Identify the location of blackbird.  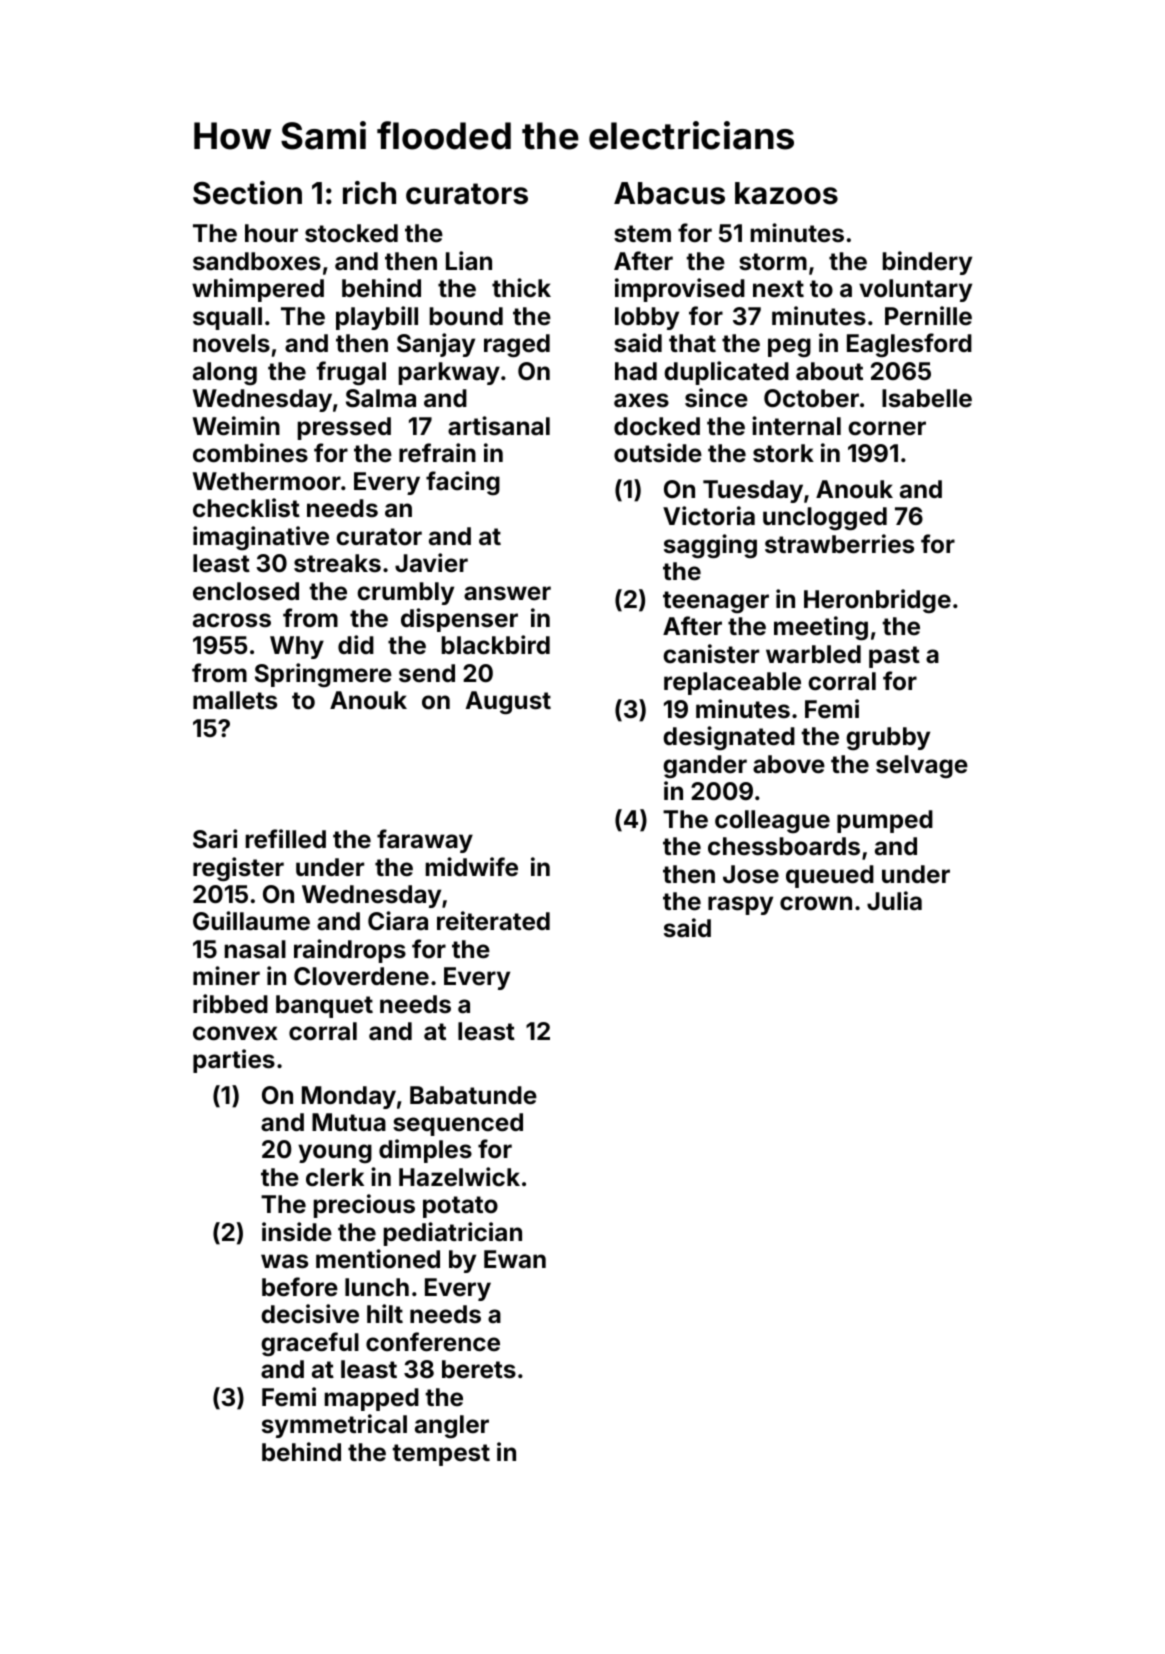
(496, 645).
